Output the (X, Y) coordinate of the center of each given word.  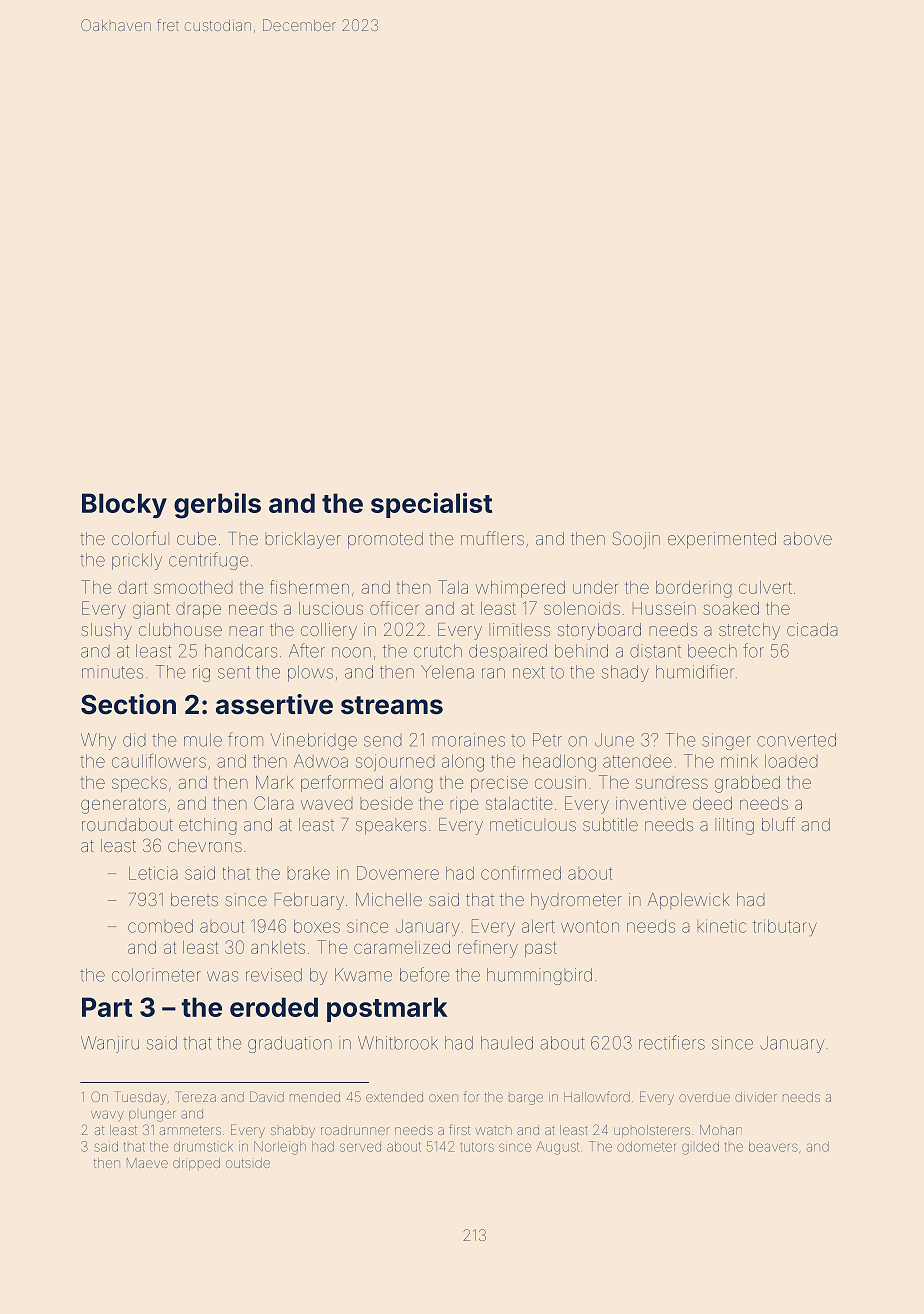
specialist (431, 505)
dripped (196, 1164)
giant (151, 610)
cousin (560, 782)
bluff (778, 824)
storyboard (599, 631)
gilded (700, 1148)
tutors (477, 1147)
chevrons (205, 845)
